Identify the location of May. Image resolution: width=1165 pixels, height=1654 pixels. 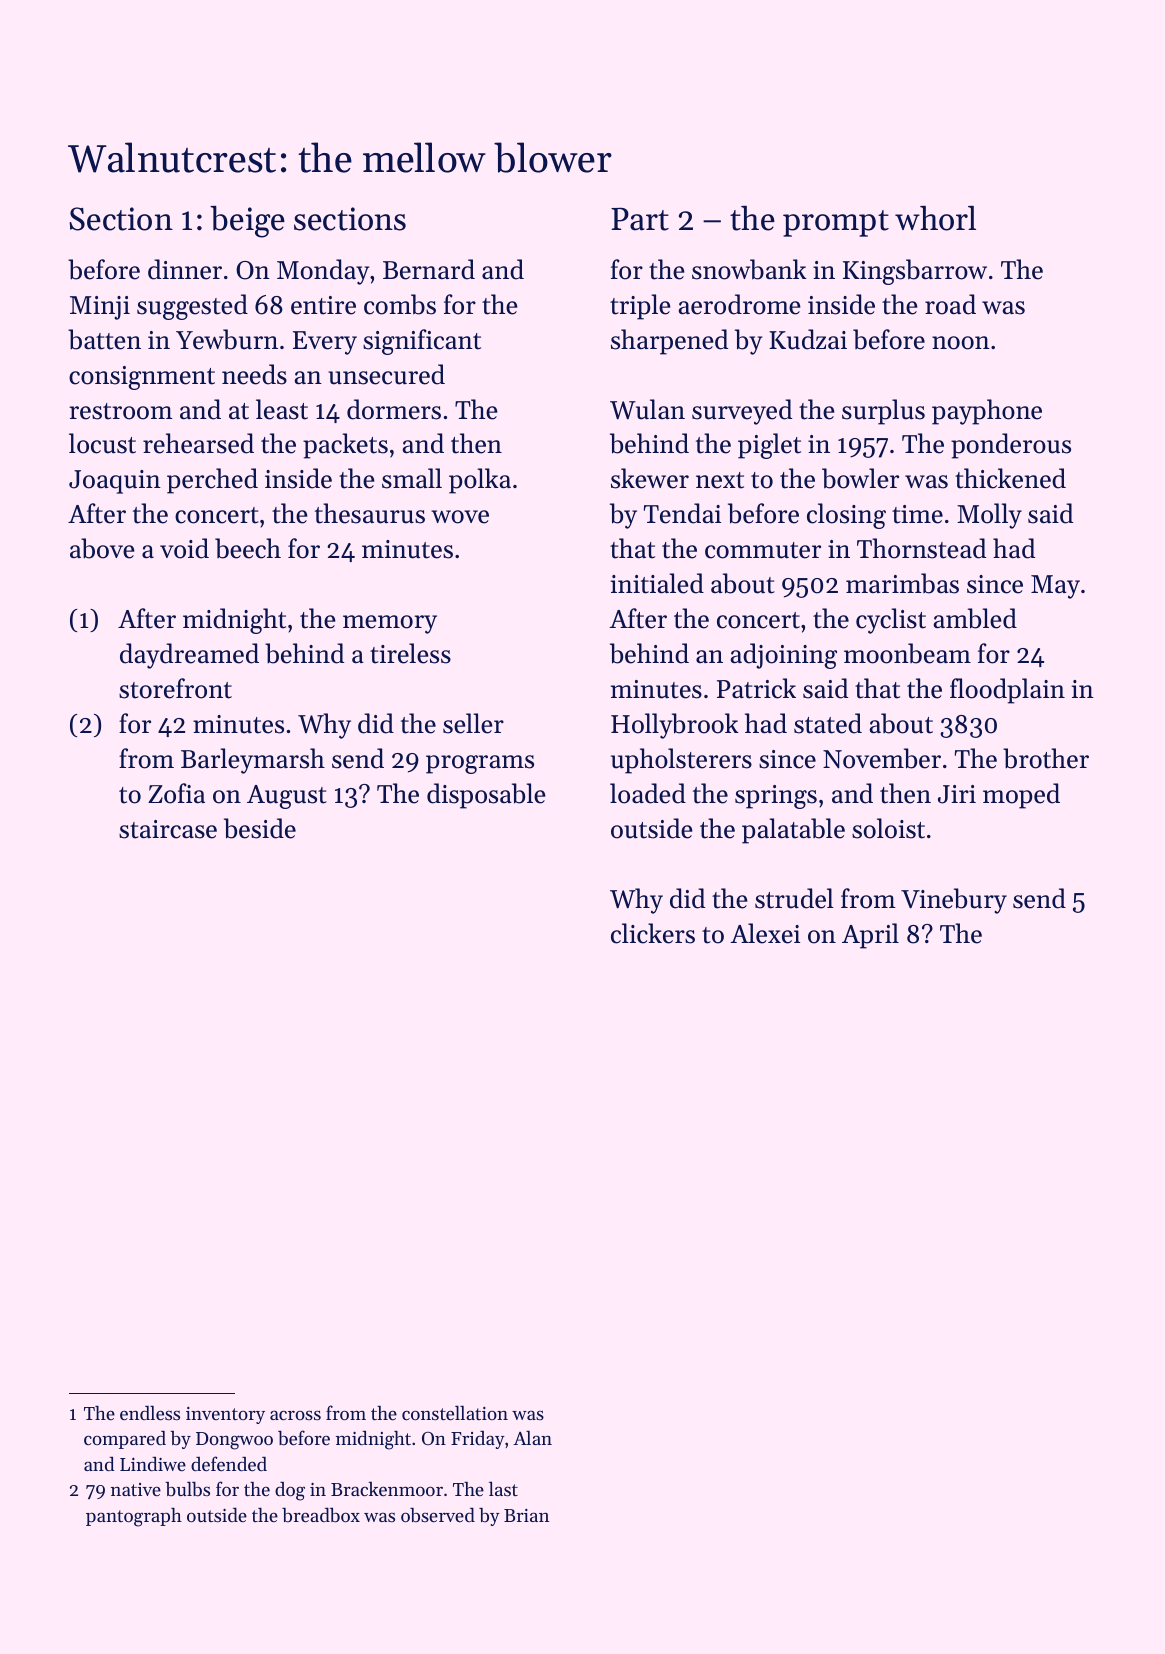
(1055, 587).
